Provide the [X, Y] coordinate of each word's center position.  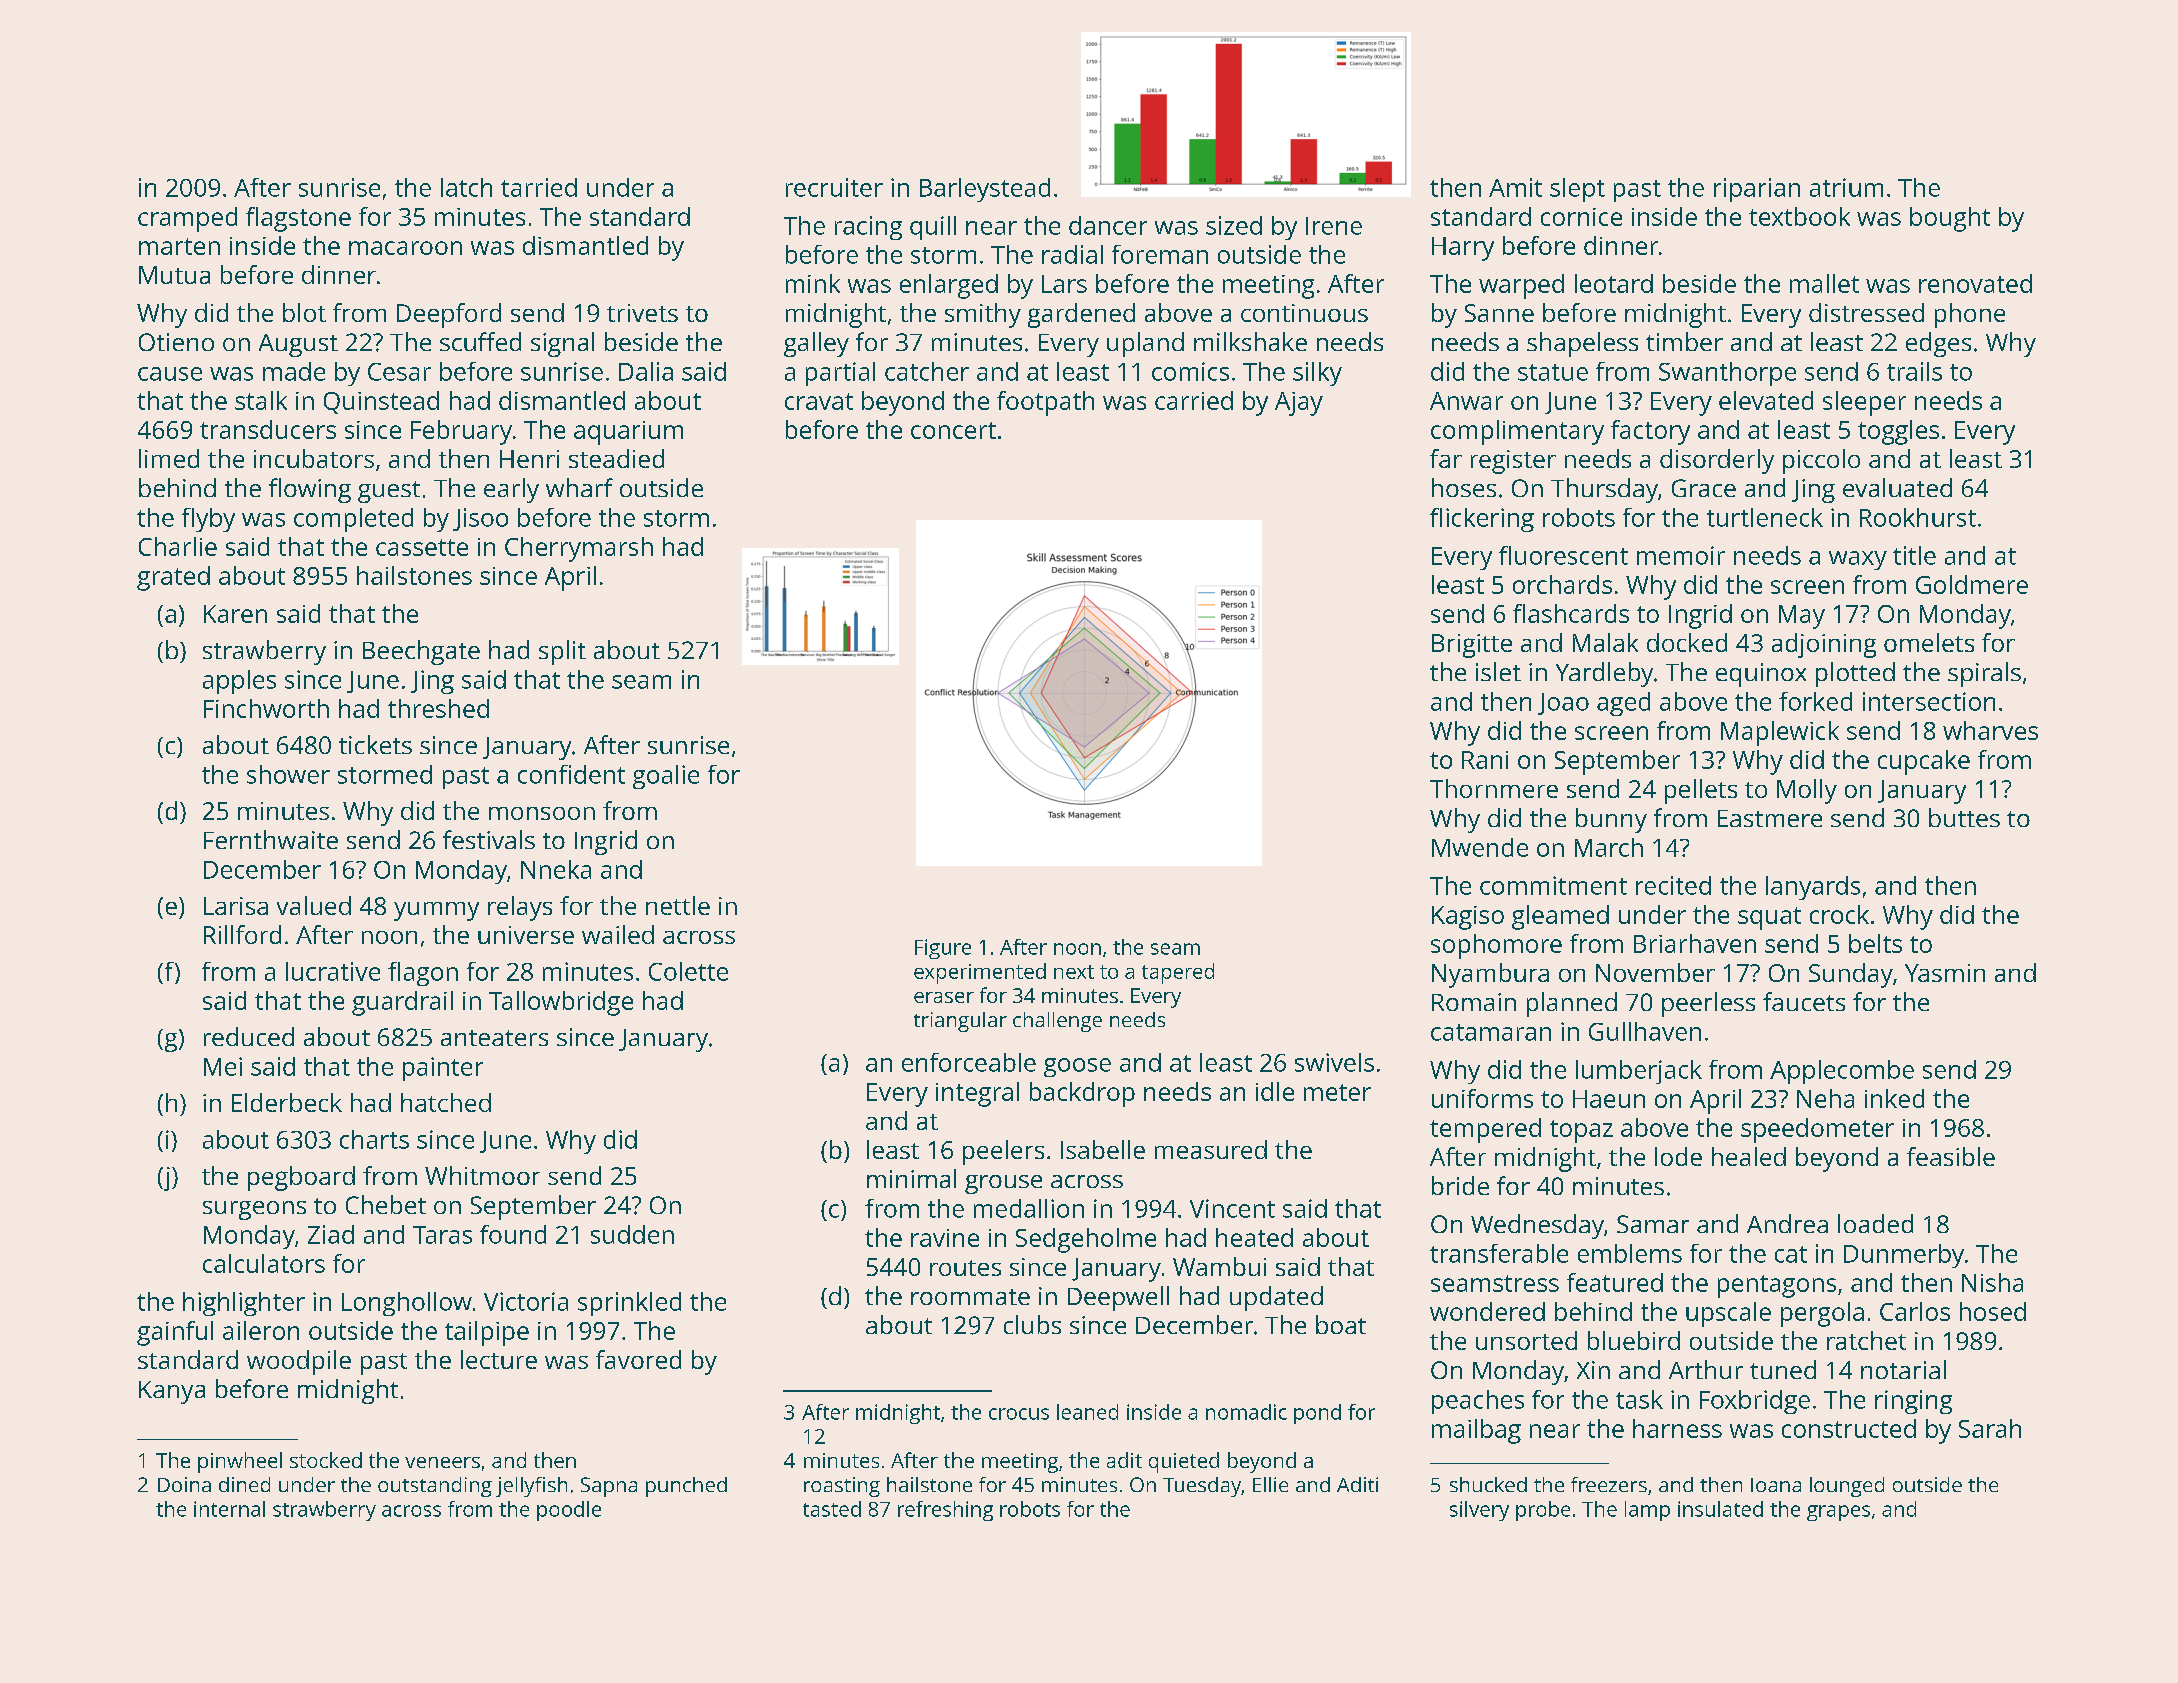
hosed [1993, 1311]
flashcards [1571, 613]
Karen [235, 614]
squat [1769, 918]
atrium [1846, 187]
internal [229, 1509]
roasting [842, 1487]
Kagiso [1468, 918]
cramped [187, 219]
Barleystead [985, 190]
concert [953, 430]
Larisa [236, 906]
